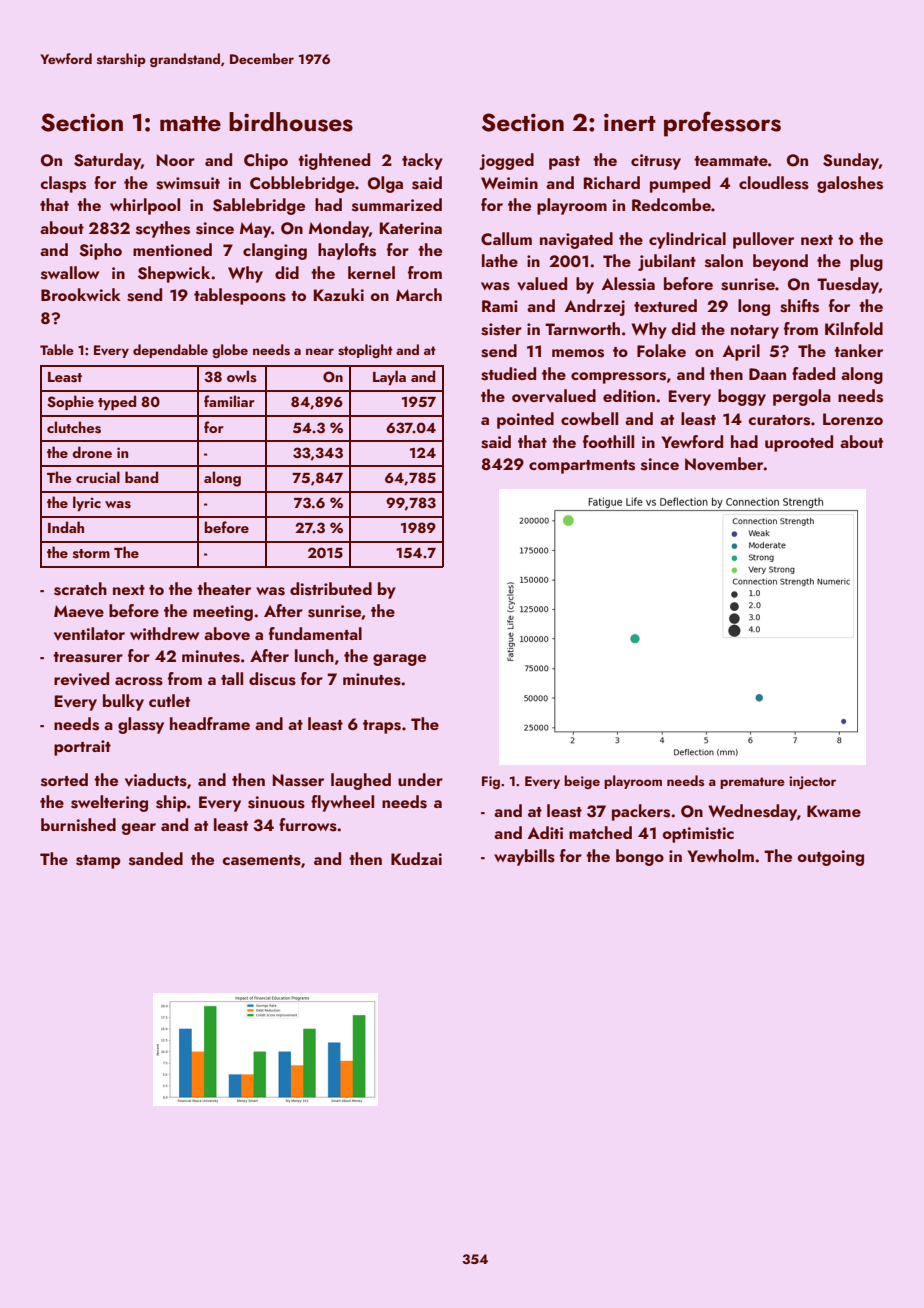 The image size is (924, 1308). Describe the element at coordinates (416, 858) in the screenshot. I see `Kudzai` at that location.
